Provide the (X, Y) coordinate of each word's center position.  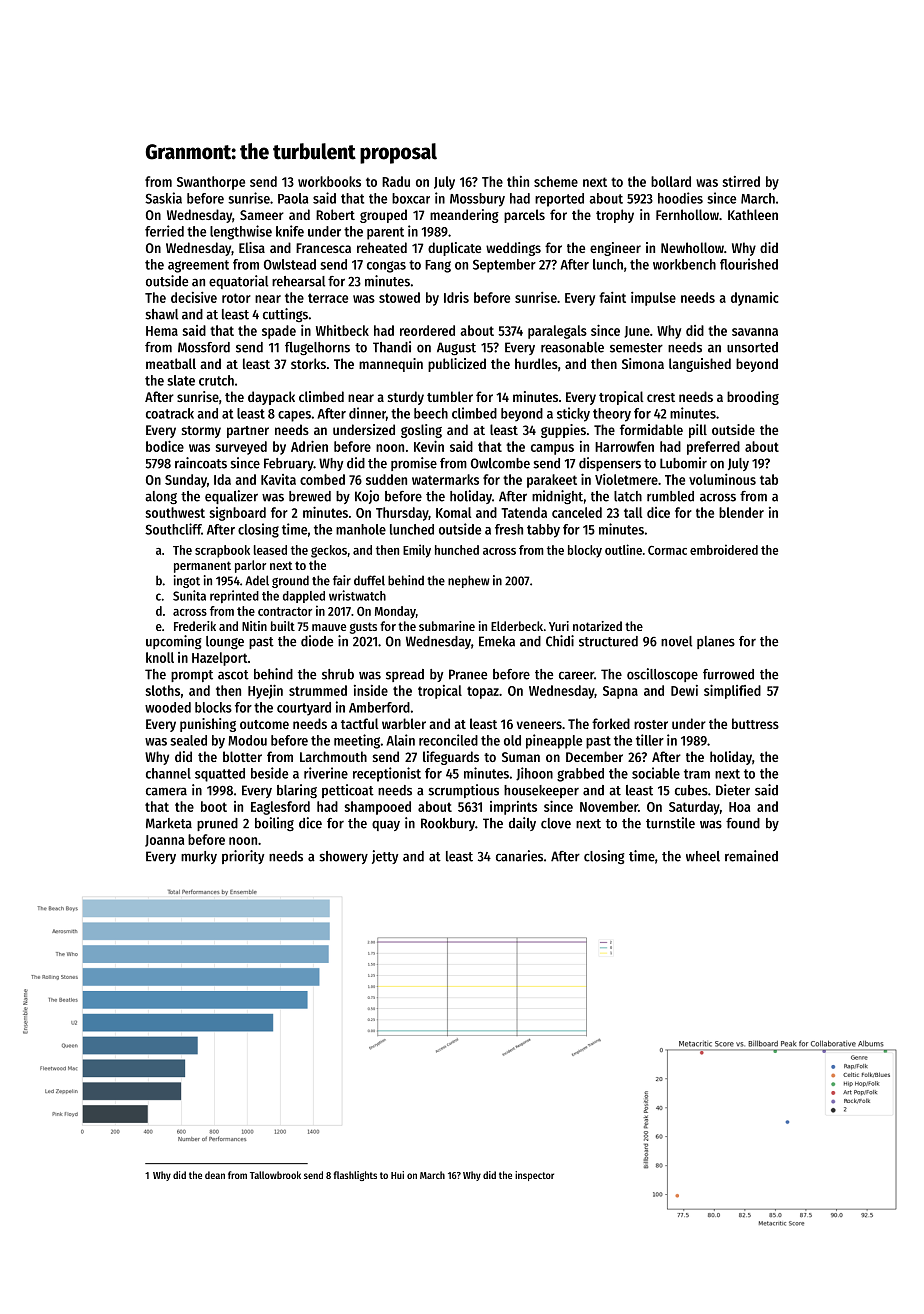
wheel (703, 856)
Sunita (189, 595)
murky (199, 857)
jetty (385, 857)
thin (518, 181)
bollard (671, 181)
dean (215, 1175)
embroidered (724, 549)
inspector (534, 1176)
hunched (457, 550)
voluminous (722, 479)
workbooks (329, 181)
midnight (557, 497)
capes (294, 416)
